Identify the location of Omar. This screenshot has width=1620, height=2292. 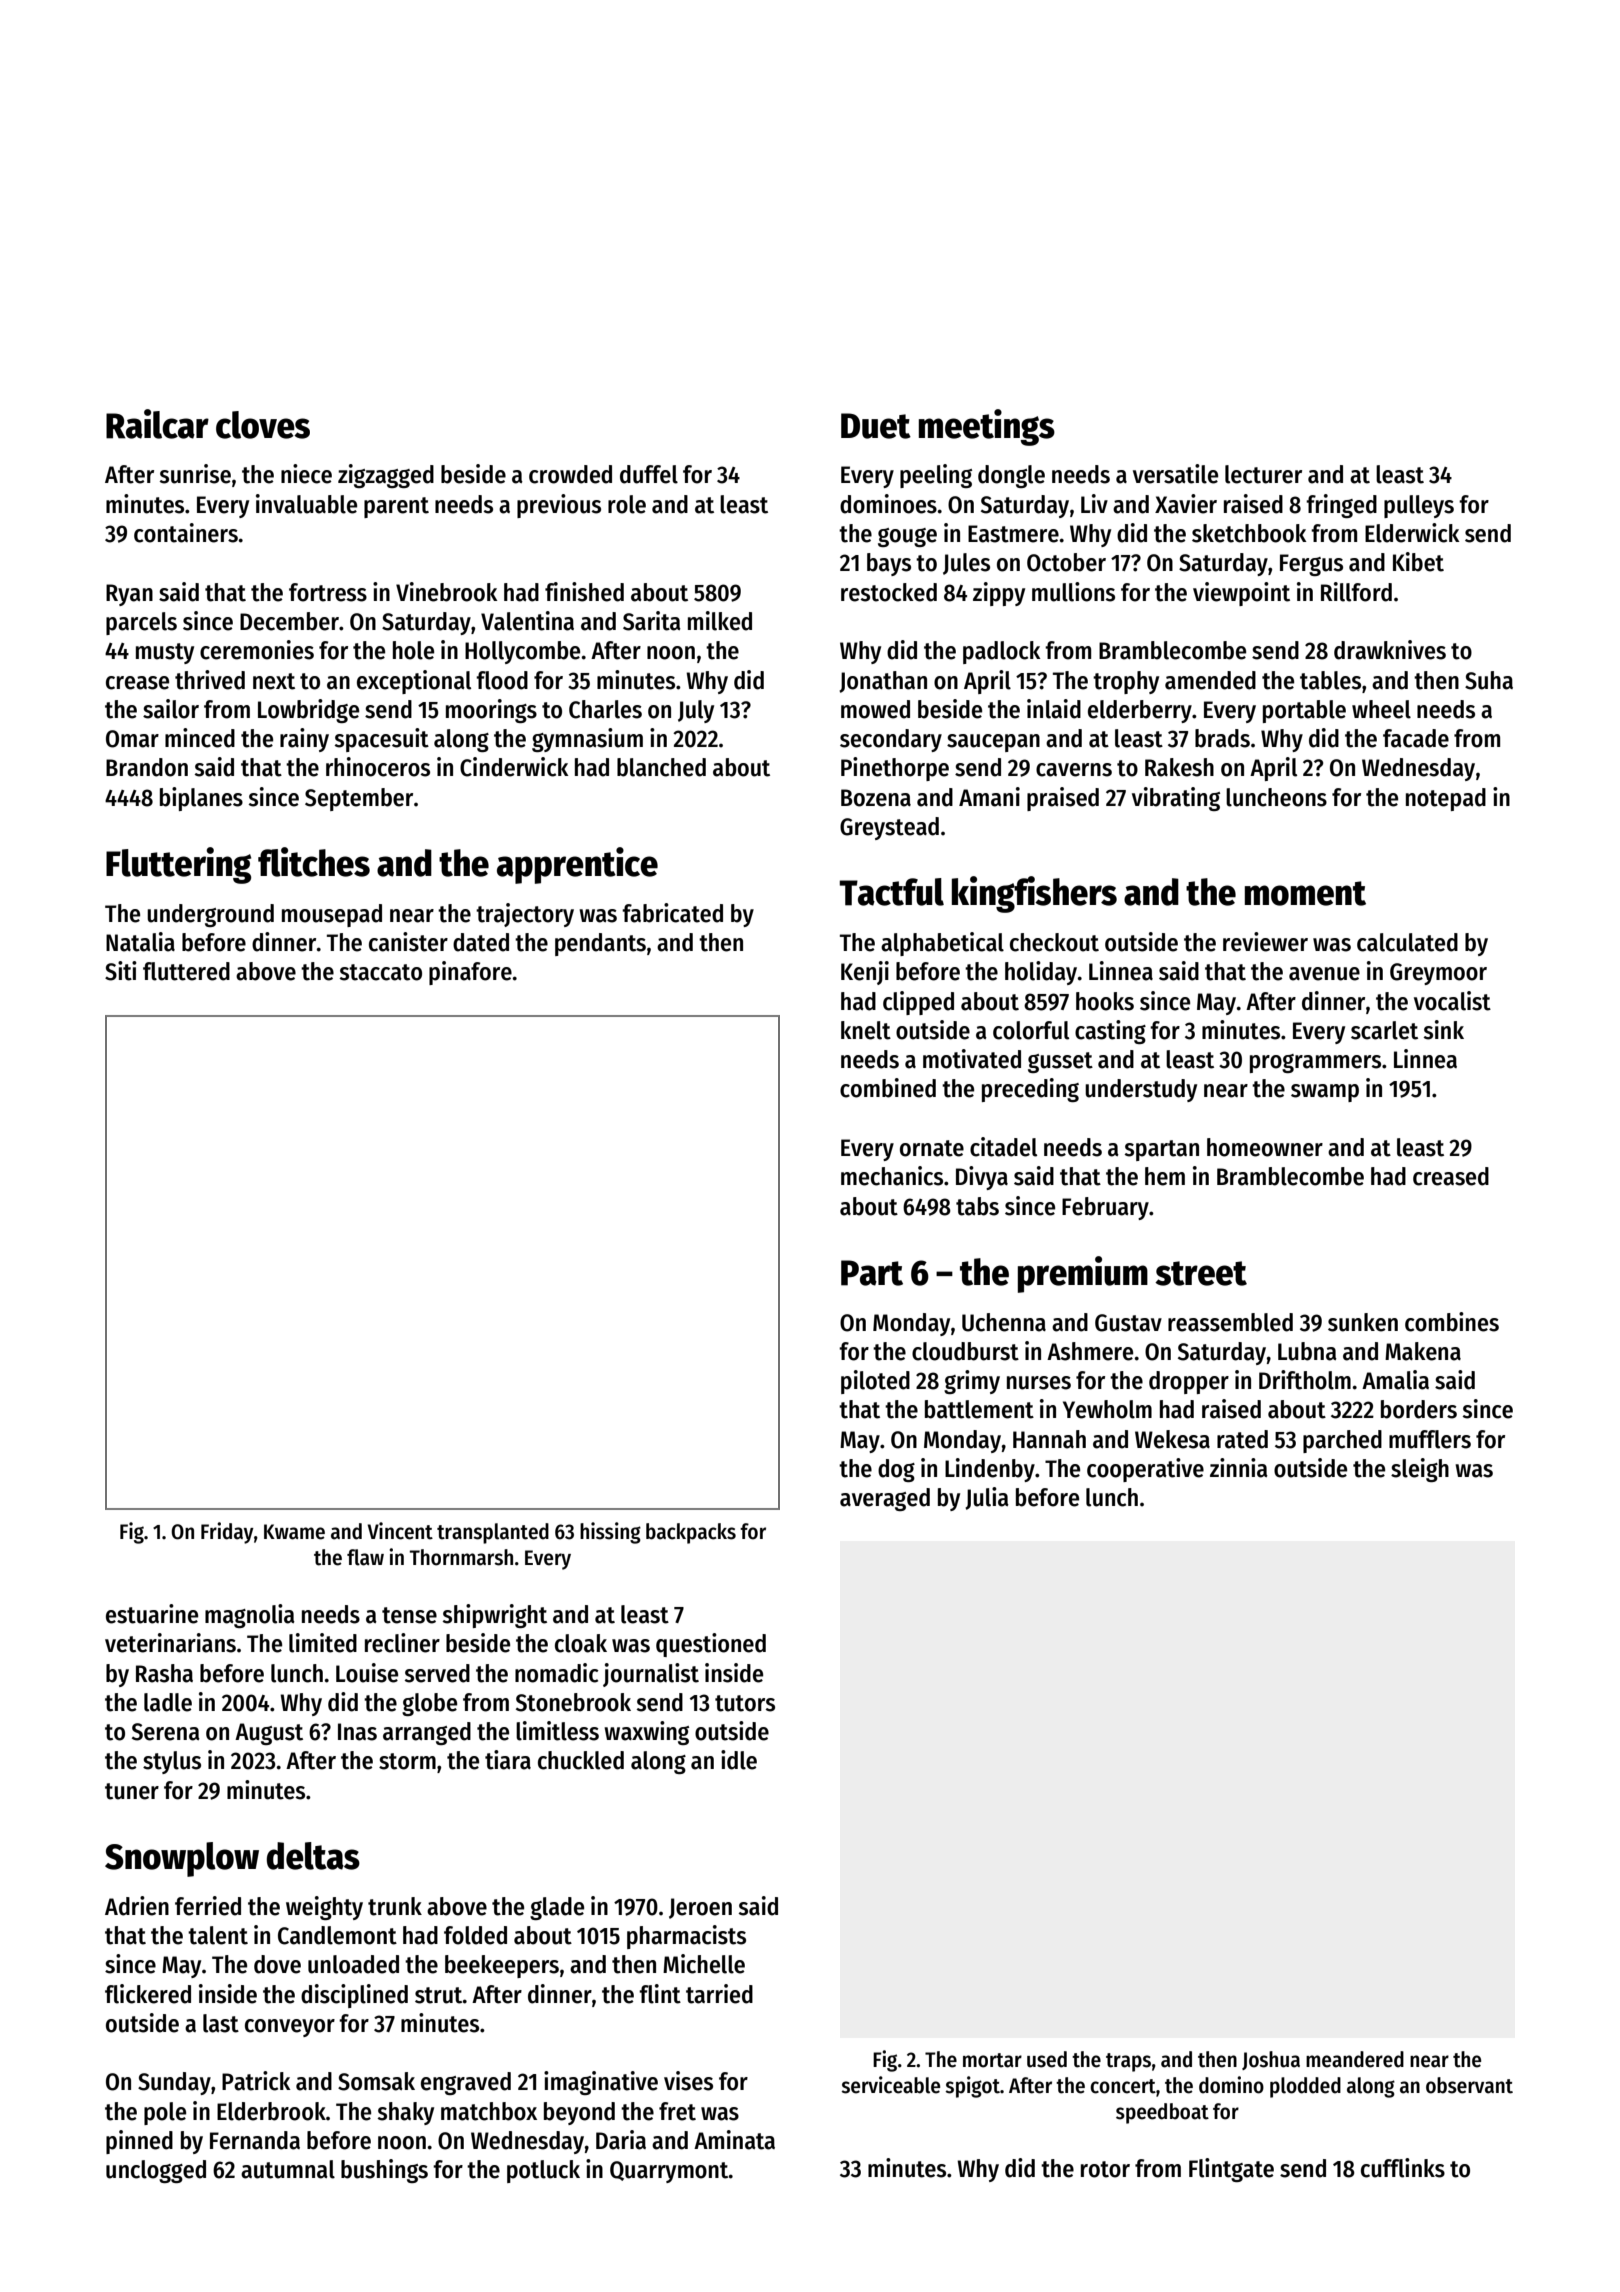
(132, 739).
